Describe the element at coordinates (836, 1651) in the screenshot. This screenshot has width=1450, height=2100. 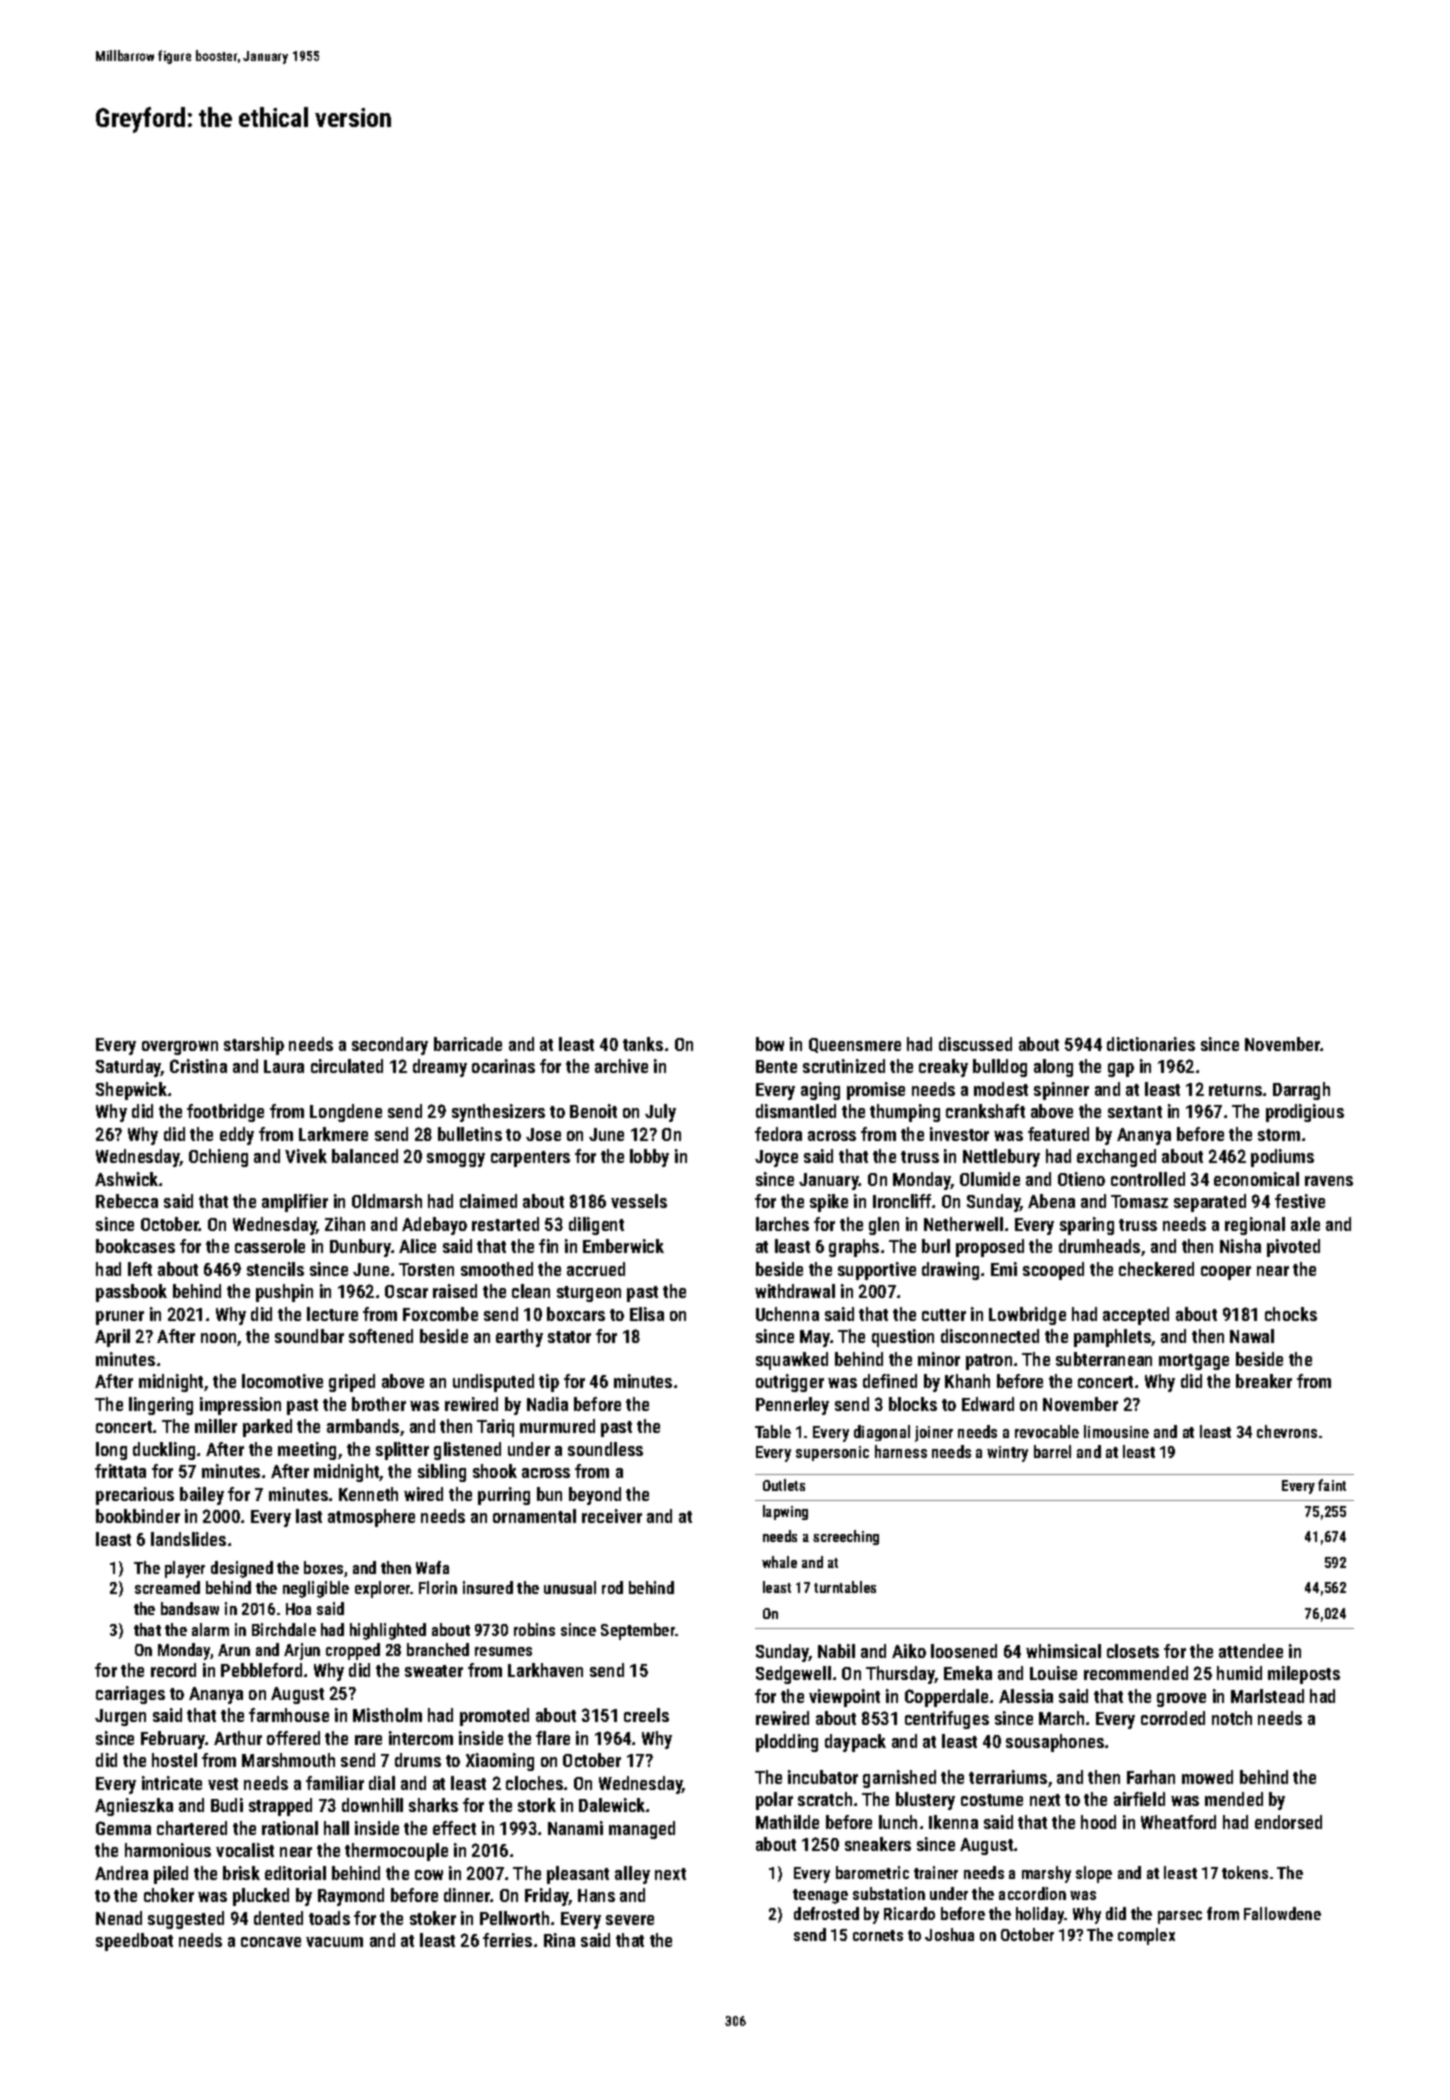
I see `Nabil` at that location.
